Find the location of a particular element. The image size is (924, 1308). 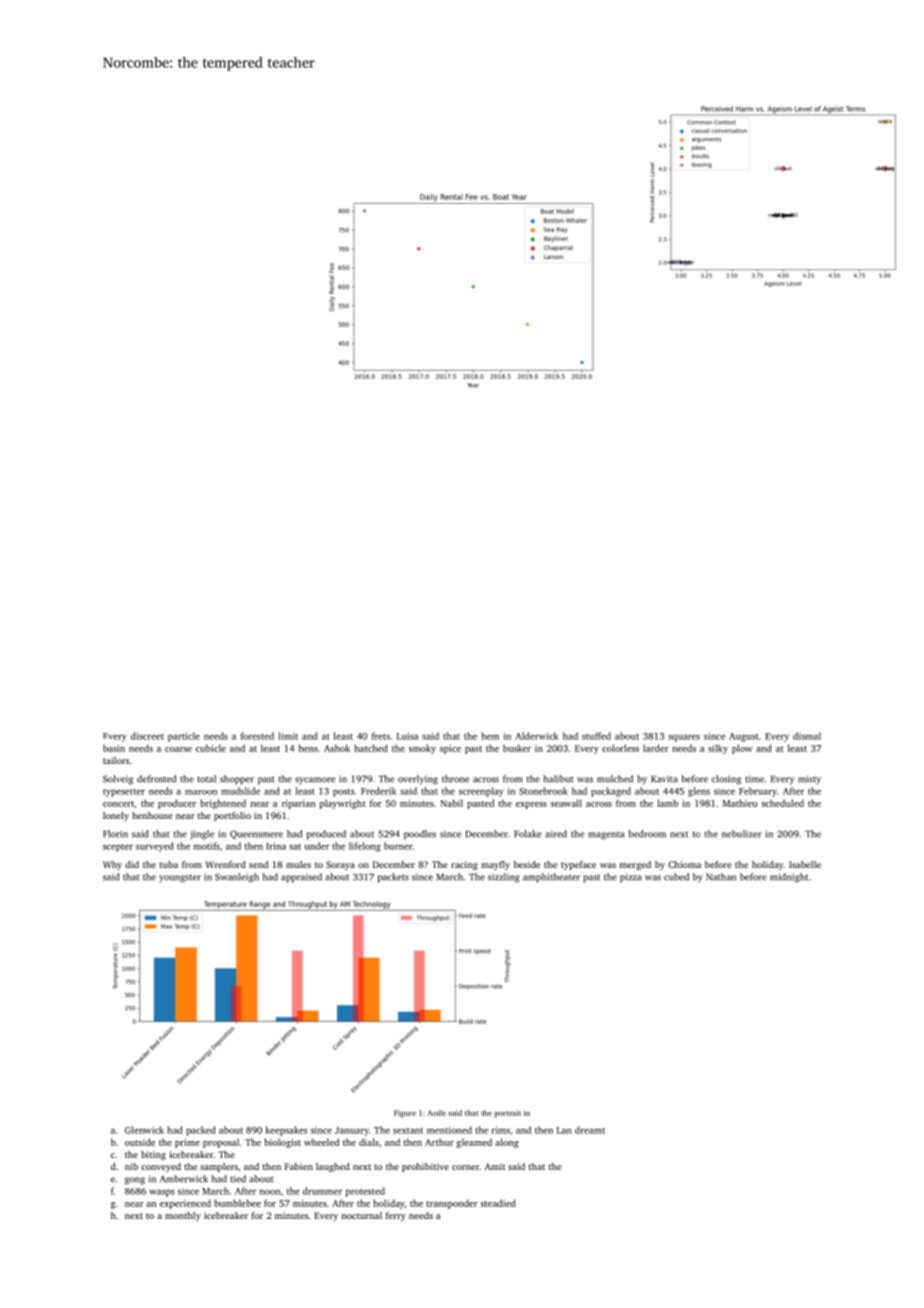

portrait is located at coordinates (508, 1114).
